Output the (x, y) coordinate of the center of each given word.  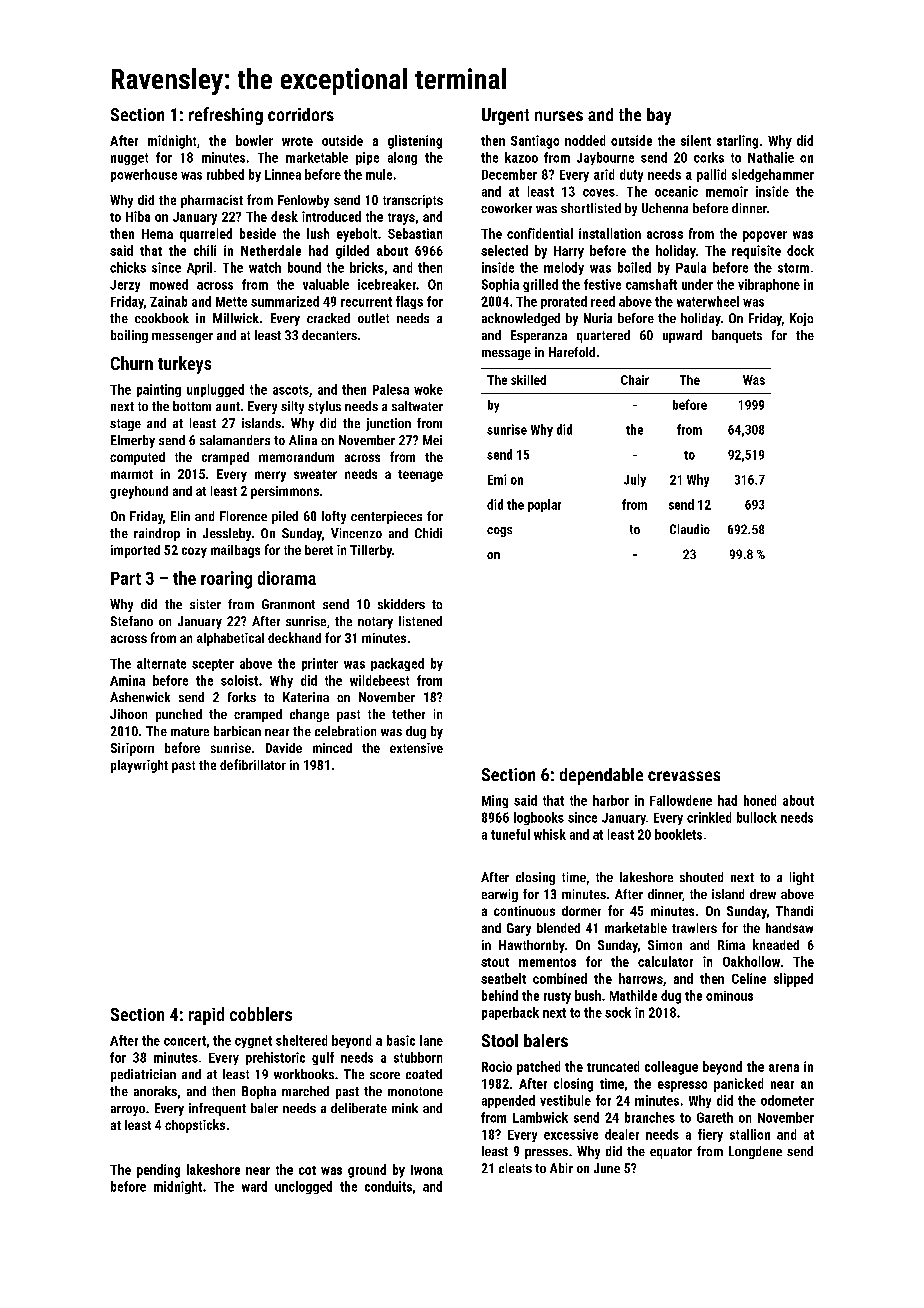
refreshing (226, 116)
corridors (301, 114)
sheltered (301, 1040)
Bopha (259, 1092)
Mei (432, 440)
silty (292, 407)
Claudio (690, 529)
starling (737, 142)
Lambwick (540, 1117)
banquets (737, 336)
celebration (345, 731)
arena (784, 1068)
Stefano (132, 621)
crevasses (684, 776)
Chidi (428, 533)
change (309, 715)
